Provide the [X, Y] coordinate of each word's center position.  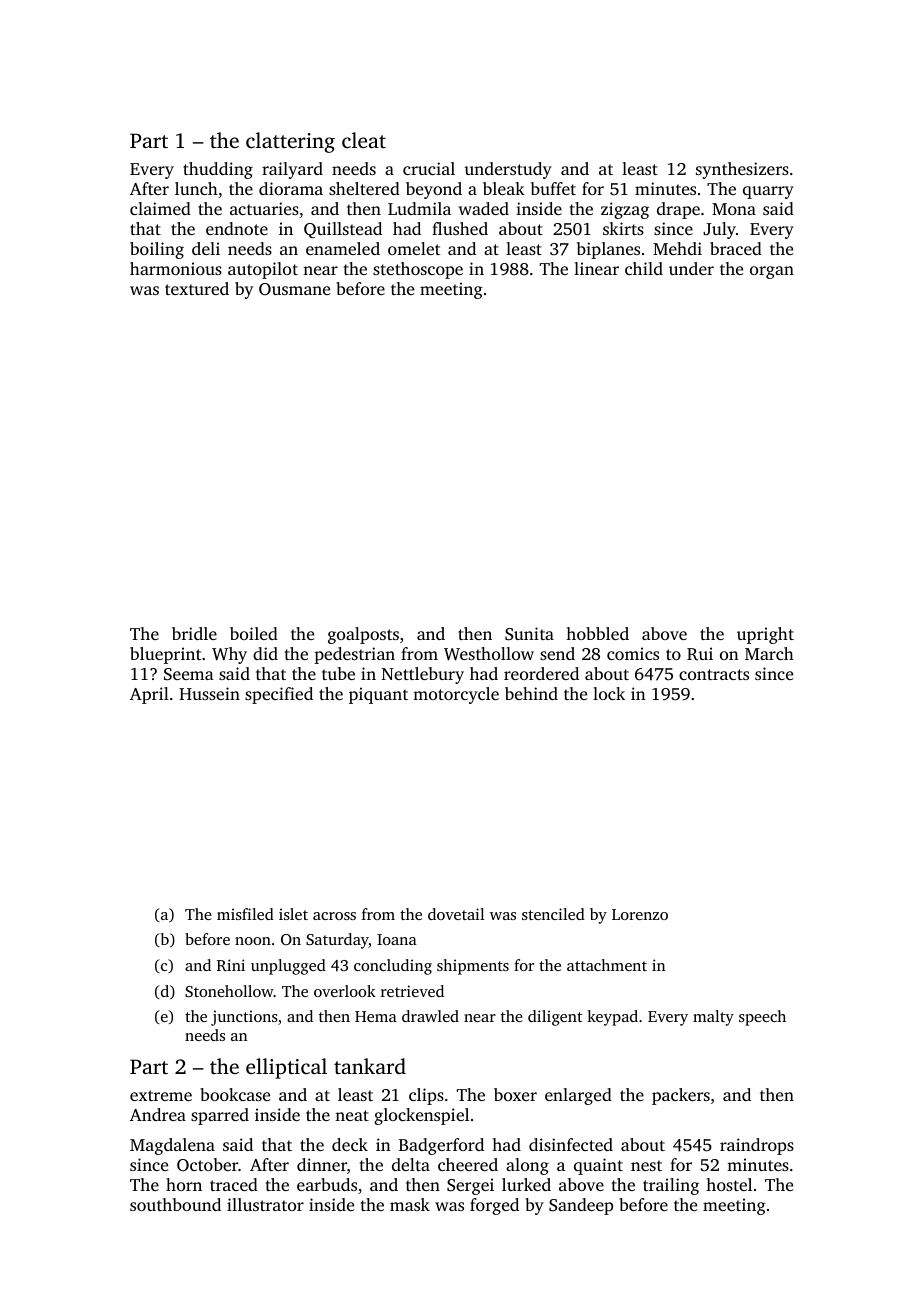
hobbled [597, 633]
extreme [161, 1095]
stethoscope [418, 270]
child [644, 268]
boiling [157, 250]
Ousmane [294, 289]
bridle [194, 633]
